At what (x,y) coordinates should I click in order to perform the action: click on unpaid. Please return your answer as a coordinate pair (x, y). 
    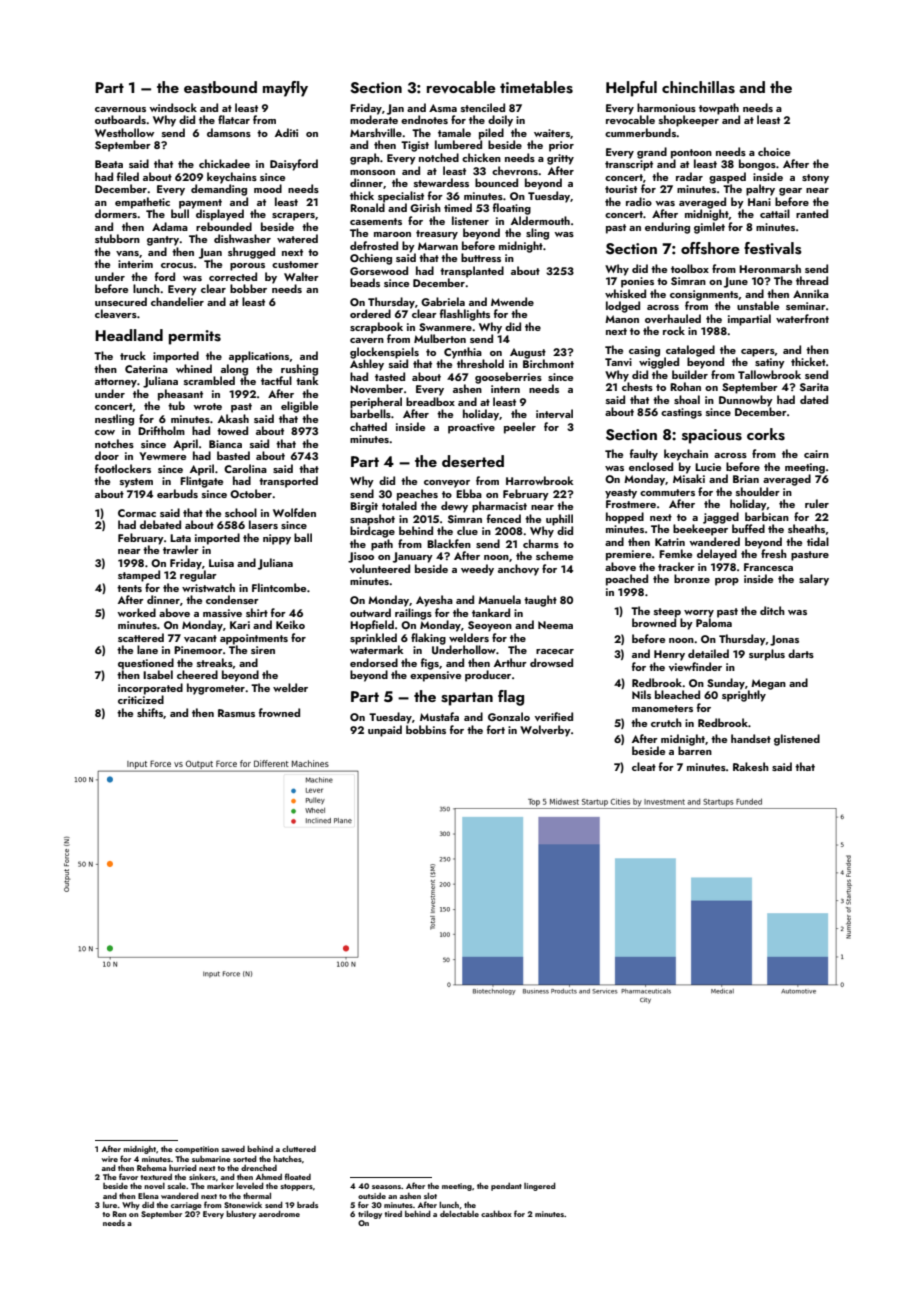
    Looking at the image, I should click on (385, 731).
